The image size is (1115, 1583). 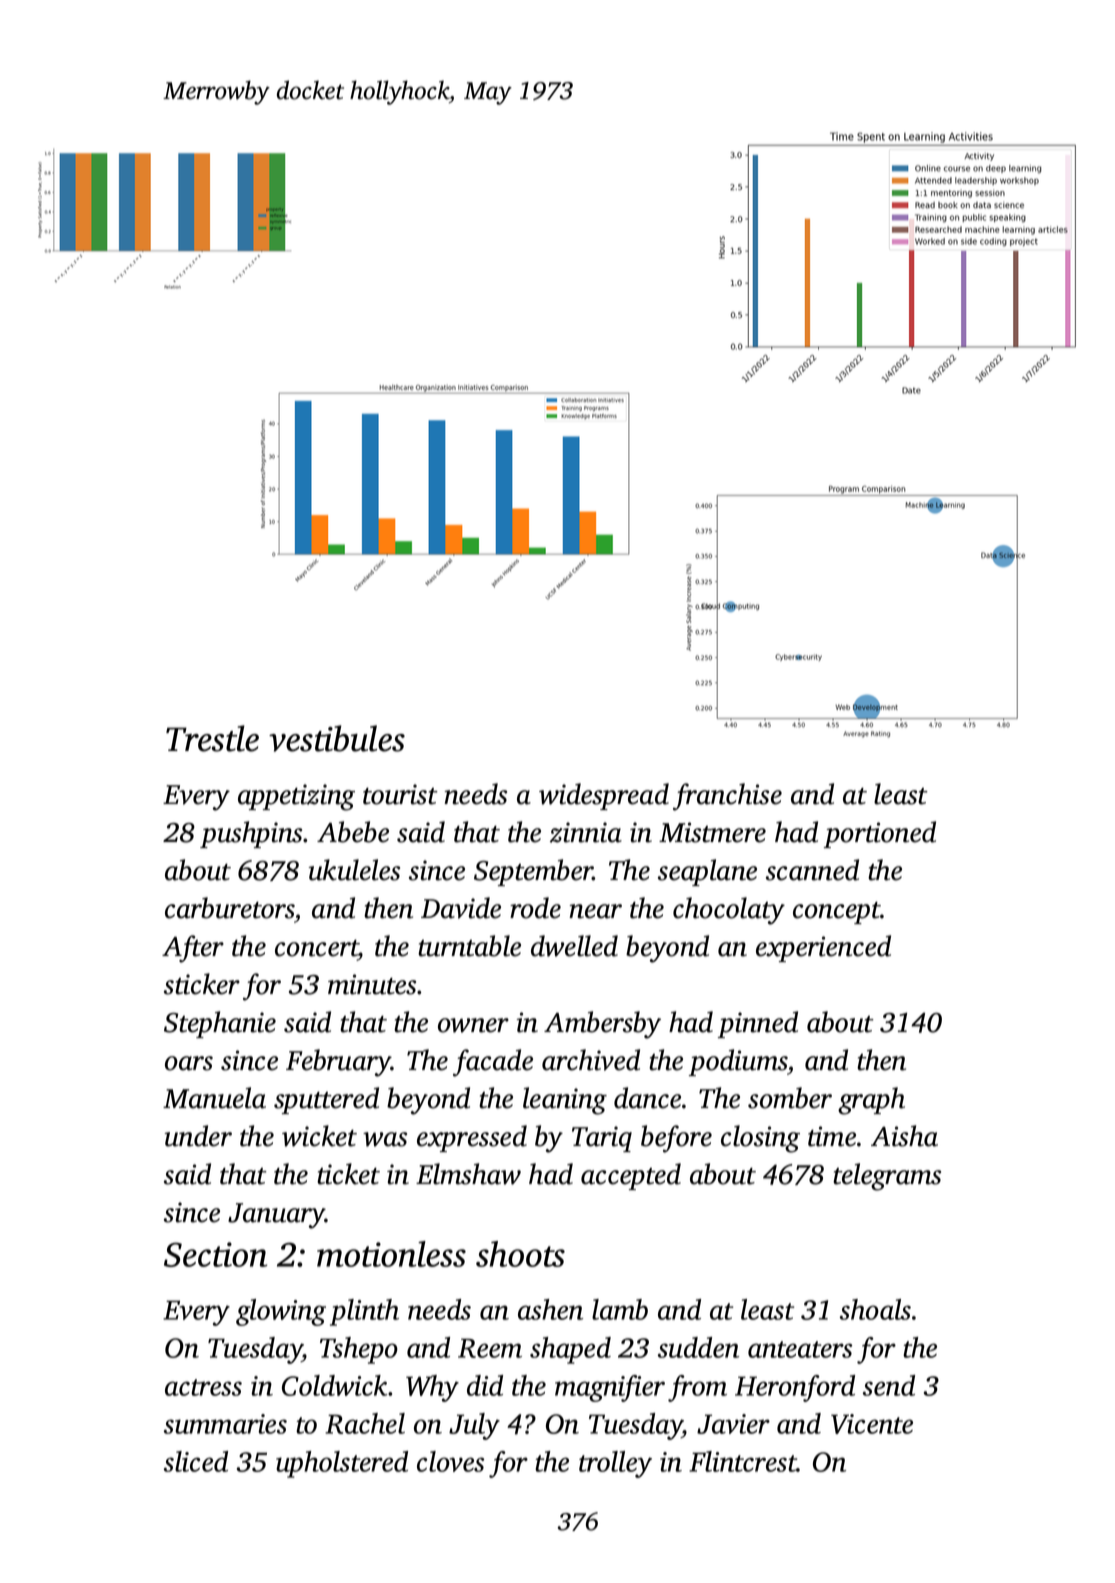 What do you see at coordinates (615, 1464) in the page?
I see `trolley` at bounding box center [615, 1464].
